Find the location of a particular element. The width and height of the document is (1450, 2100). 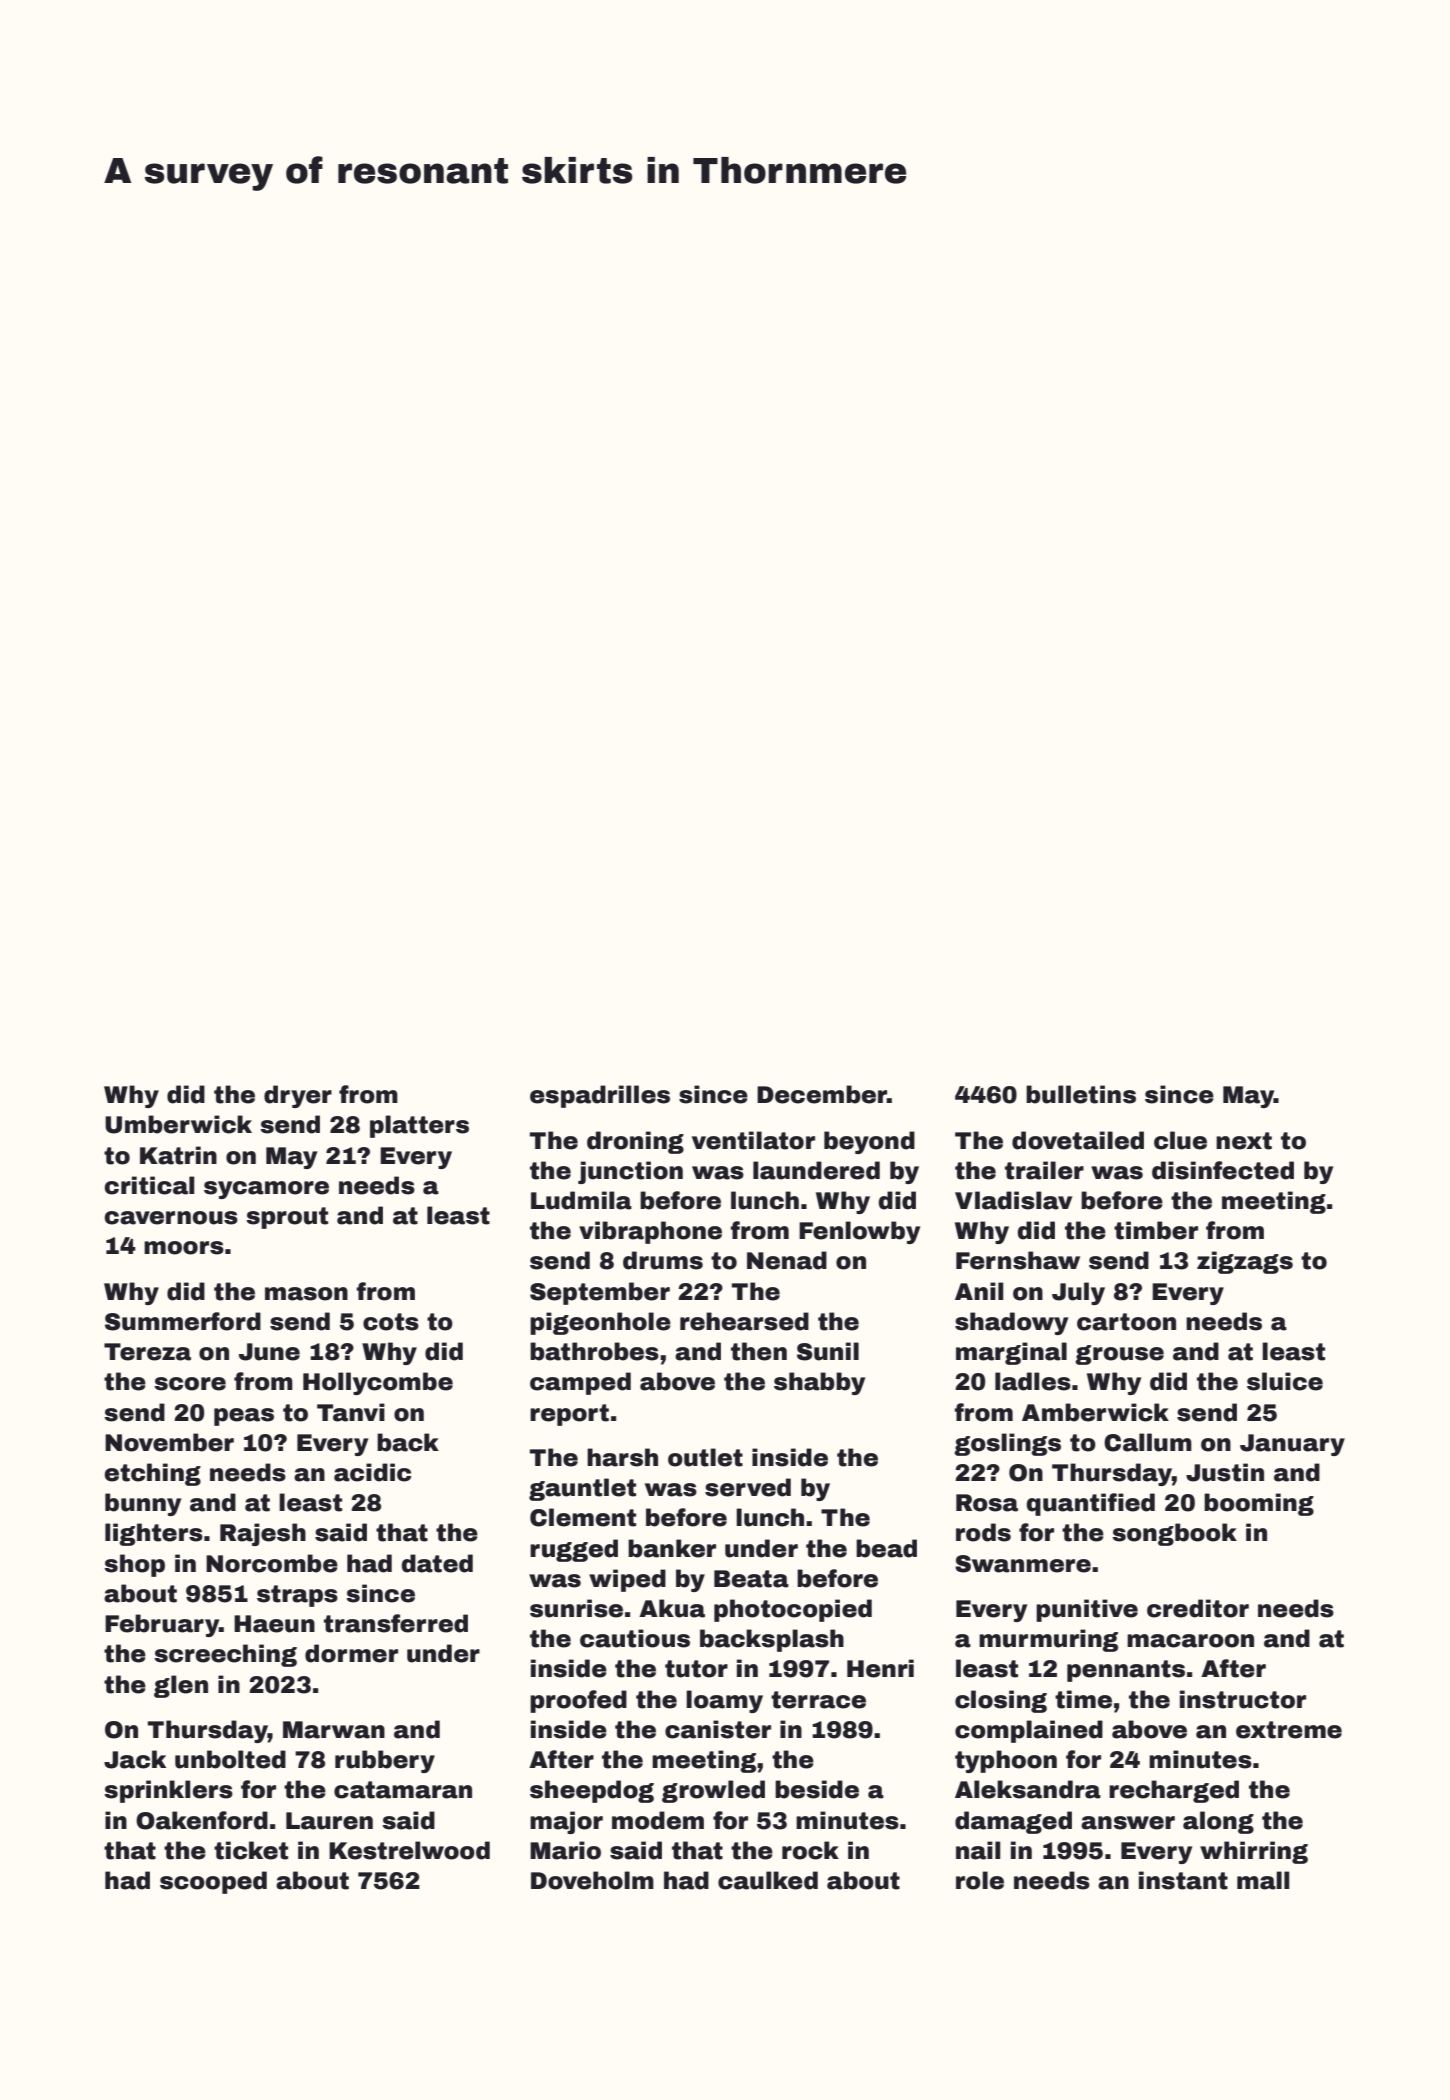

Haeun is located at coordinates (274, 1624).
